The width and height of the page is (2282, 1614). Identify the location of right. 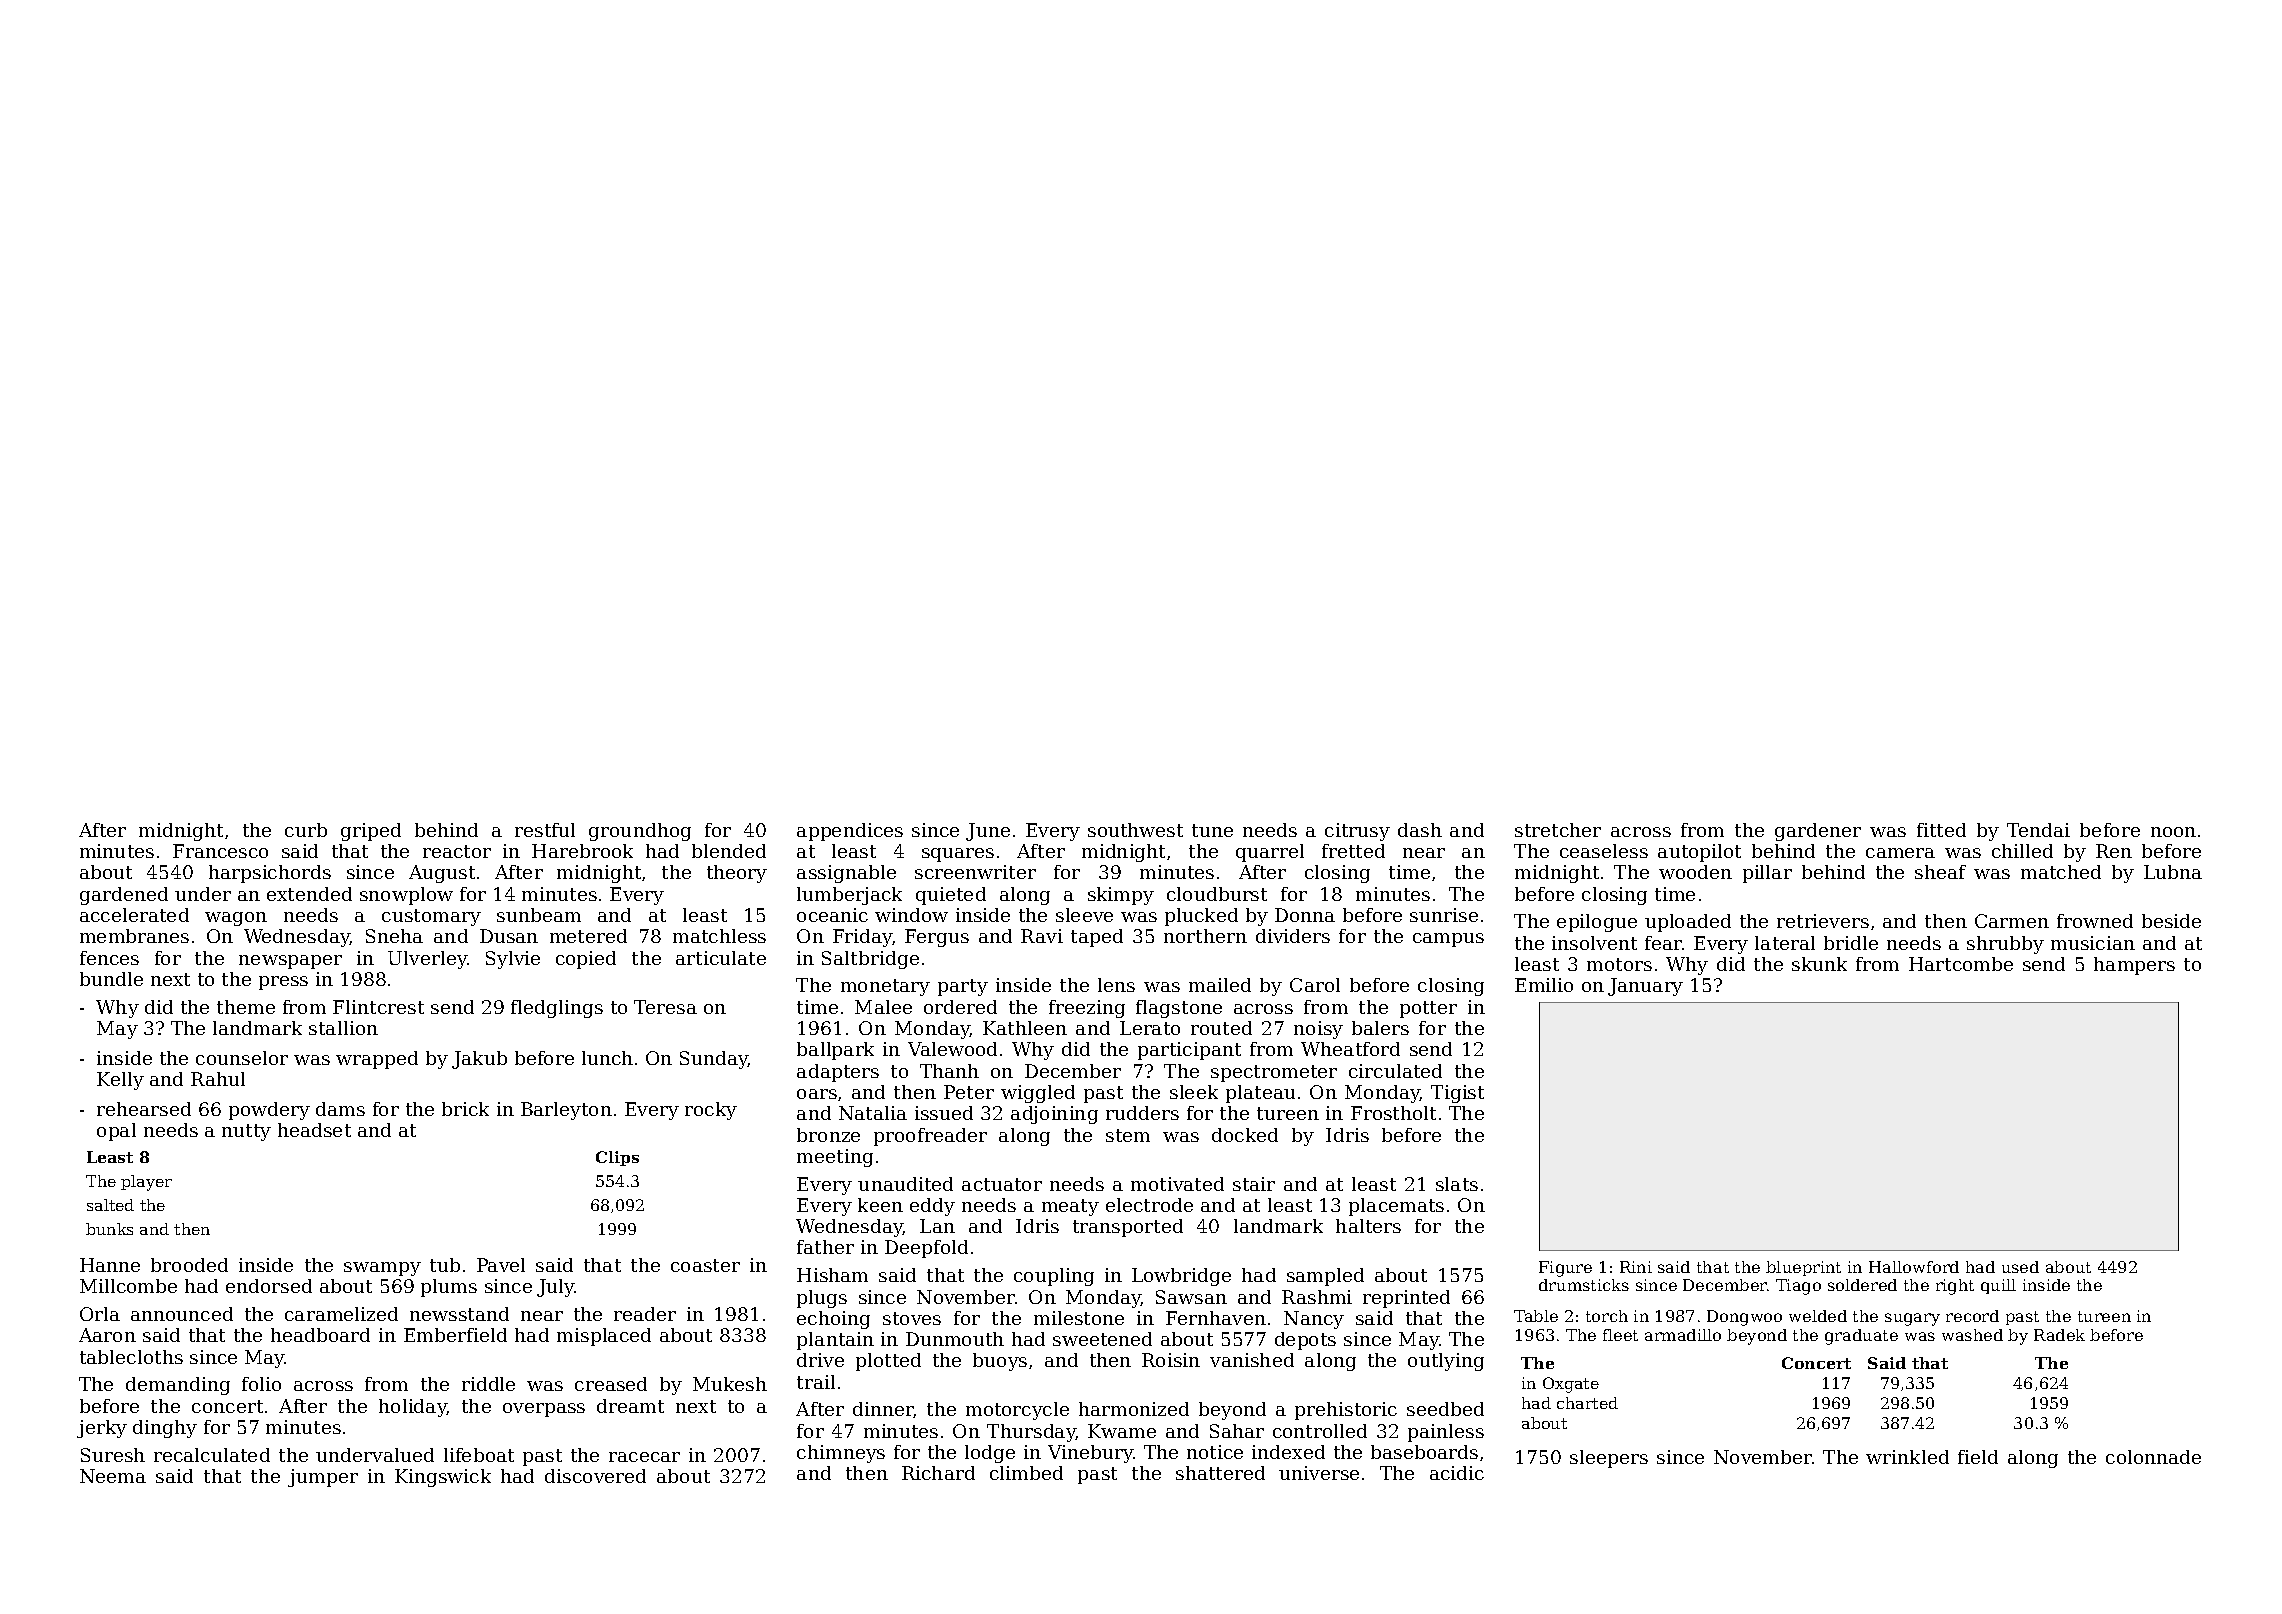
(1955, 1287).
